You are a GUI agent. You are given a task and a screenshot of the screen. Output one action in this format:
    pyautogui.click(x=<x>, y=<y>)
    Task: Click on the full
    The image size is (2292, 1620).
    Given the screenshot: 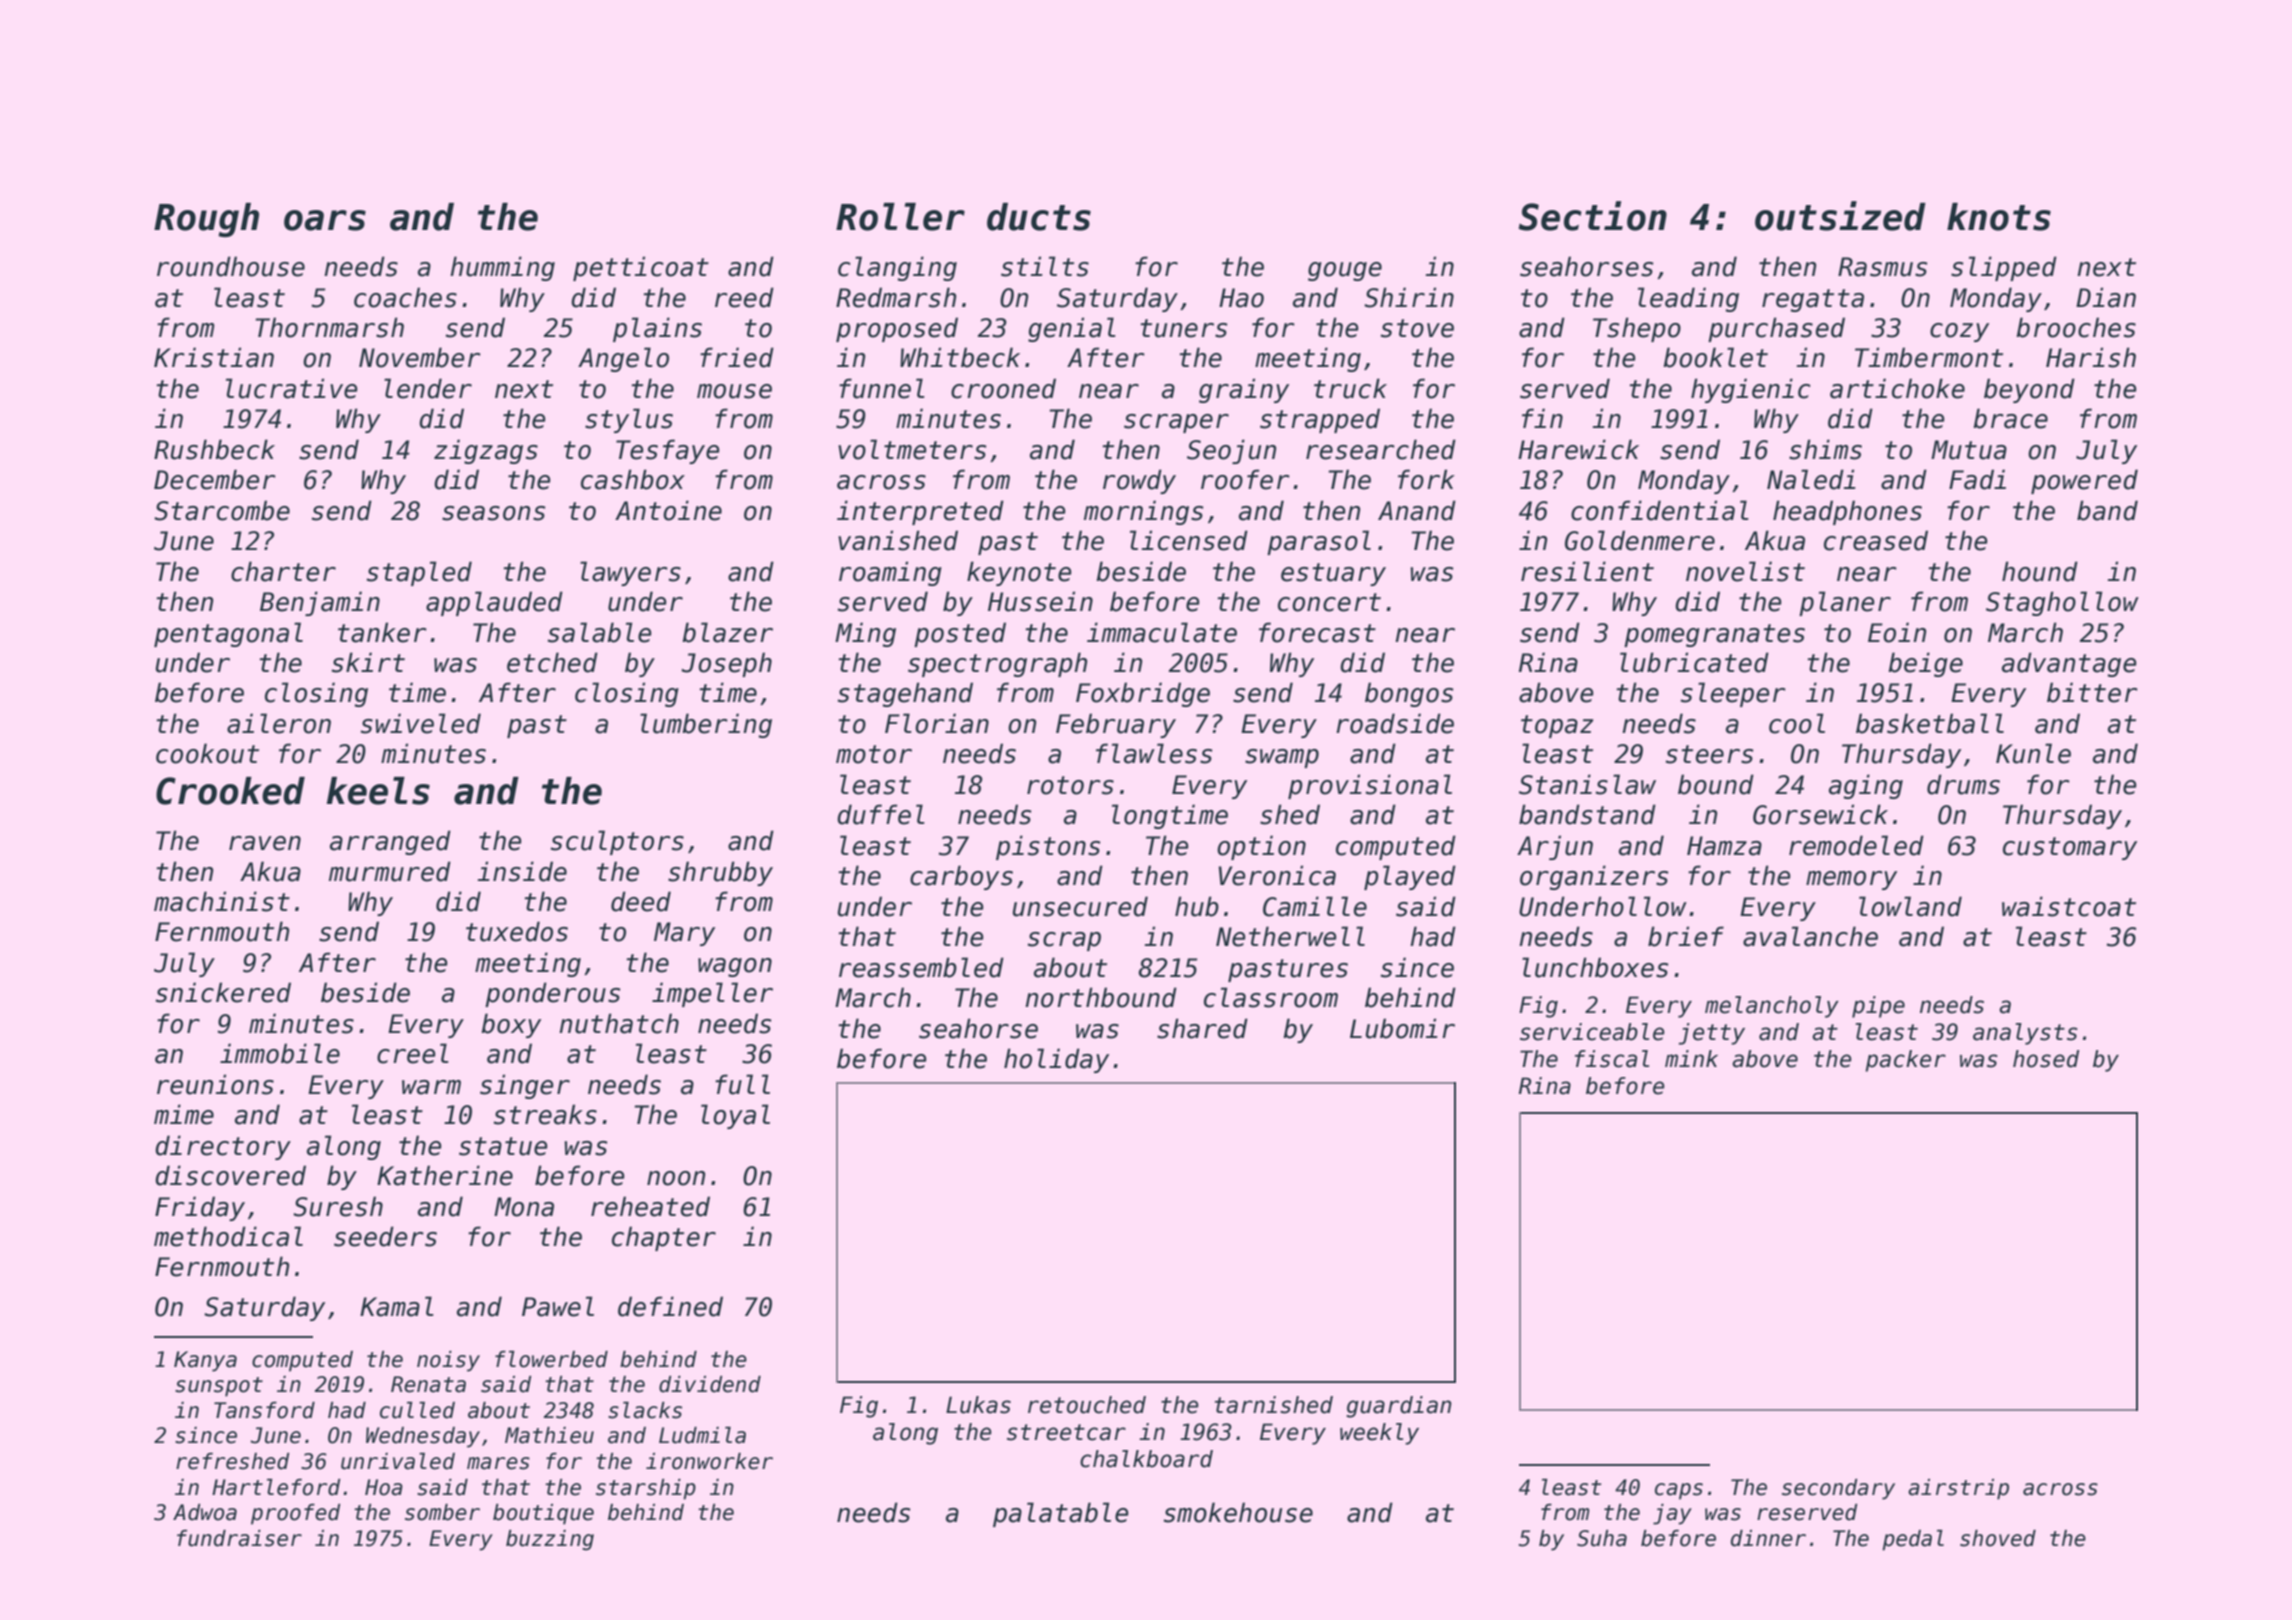 What is the action you would take?
    pyautogui.click(x=742, y=1084)
